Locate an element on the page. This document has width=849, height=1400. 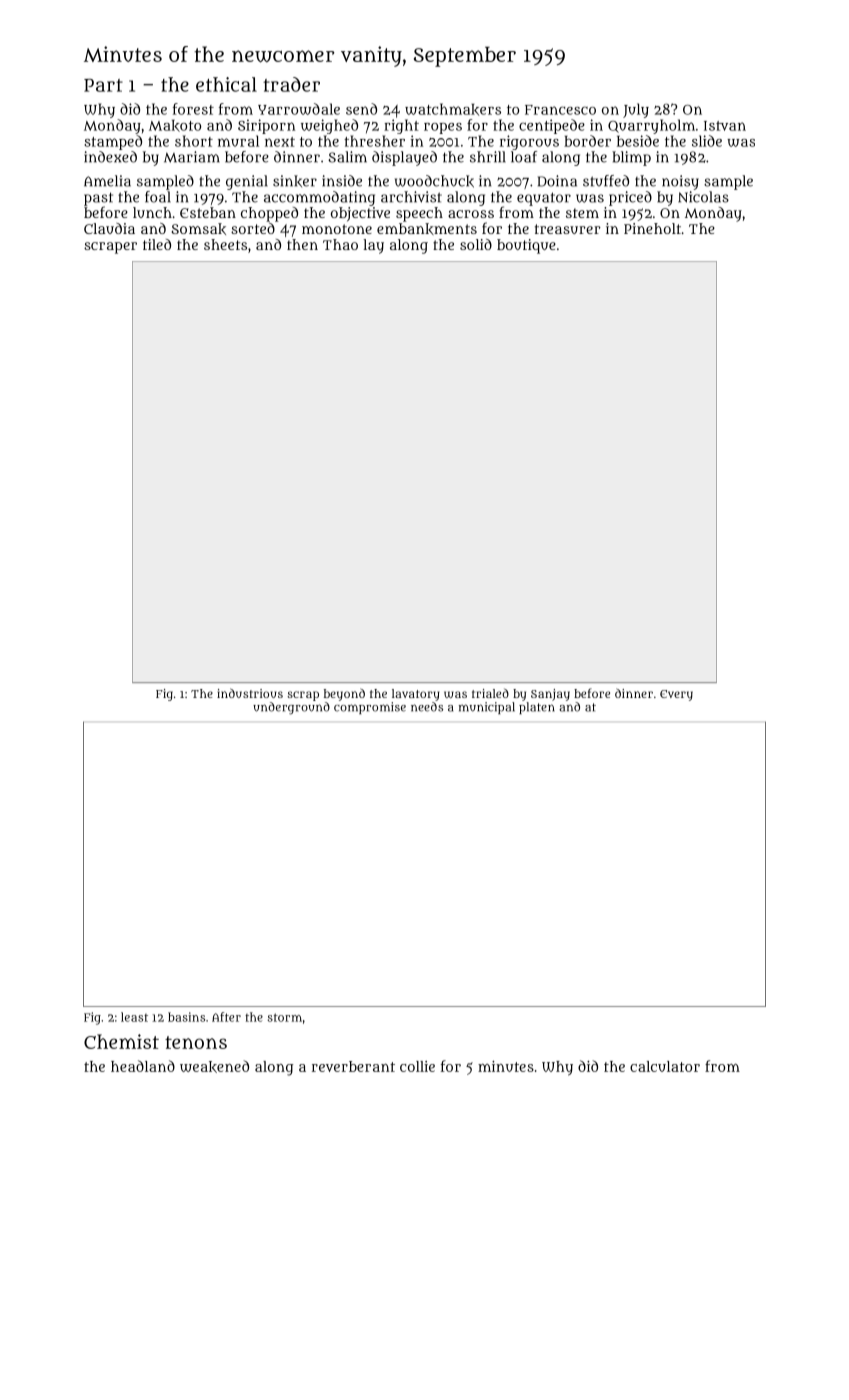
ethical is located at coordinates (226, 84).
